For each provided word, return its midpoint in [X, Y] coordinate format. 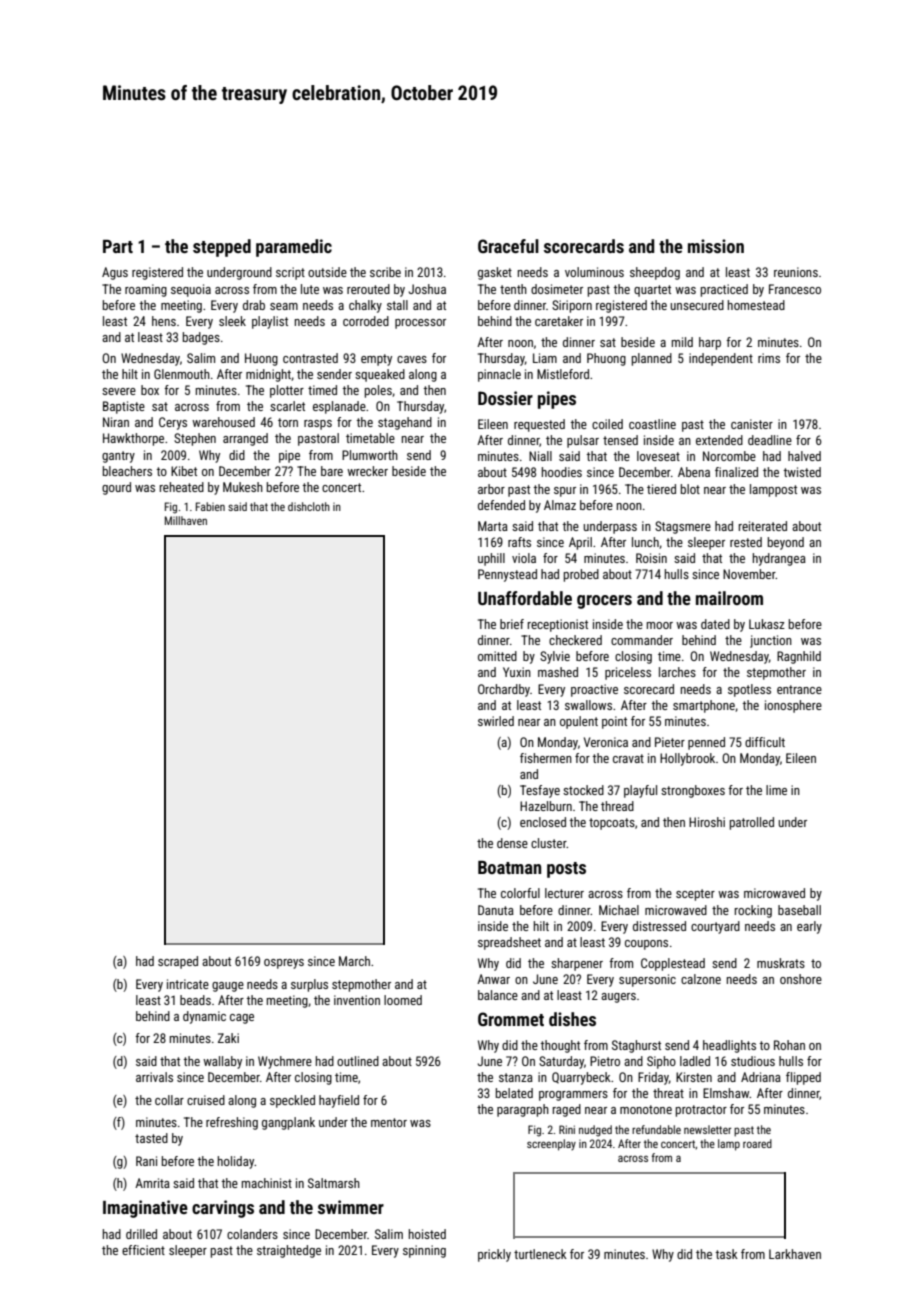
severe [119, 391]
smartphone [704, 706]
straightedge [289, 1251]
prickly [494, 1255]
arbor [491, 489]
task [726, 1254]
